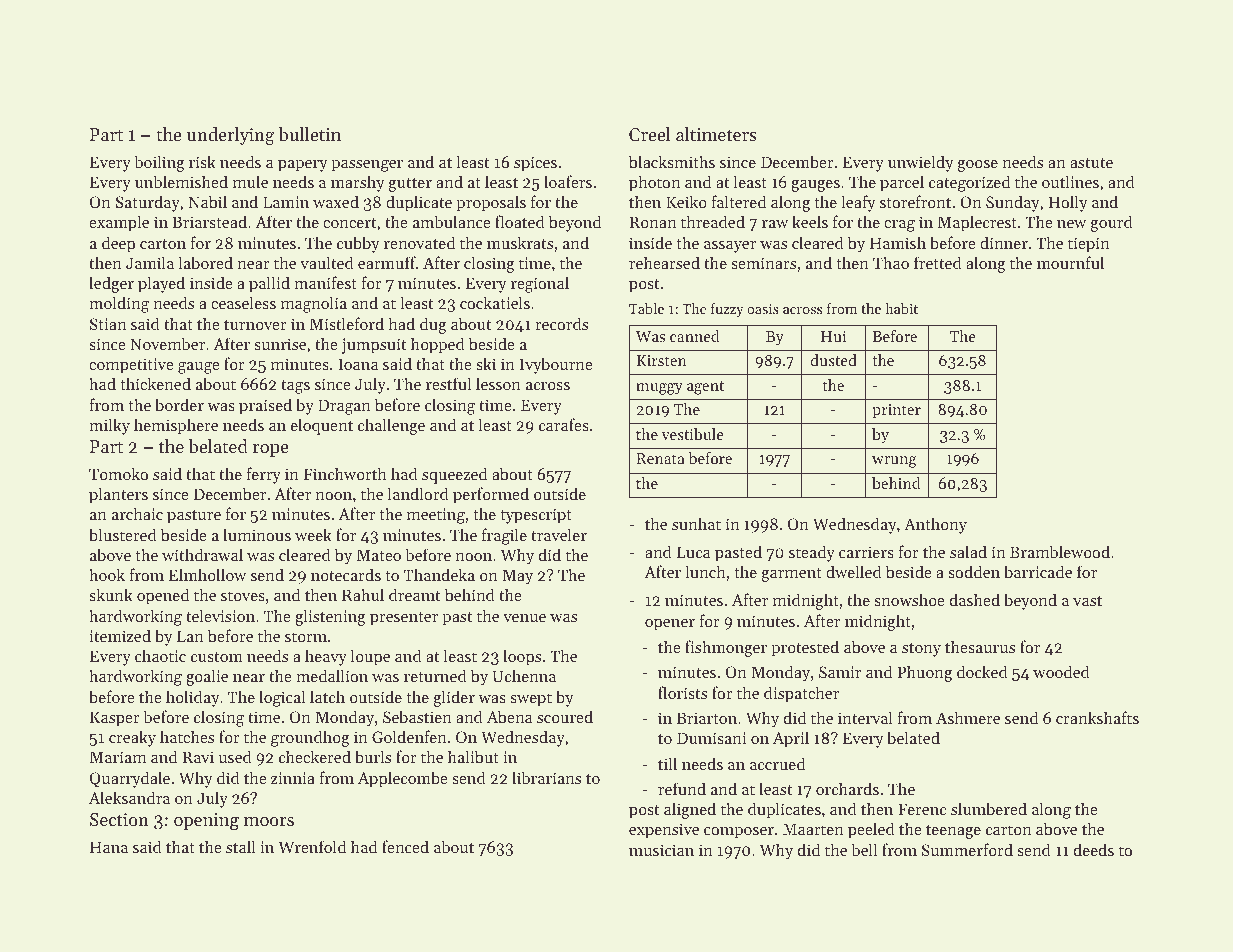 The height and width of the screenshot is (952, 1233). What do you see at coordinates (833, 336) in the screenshot?
I see `Hui` at bounding box center [833, 336].
